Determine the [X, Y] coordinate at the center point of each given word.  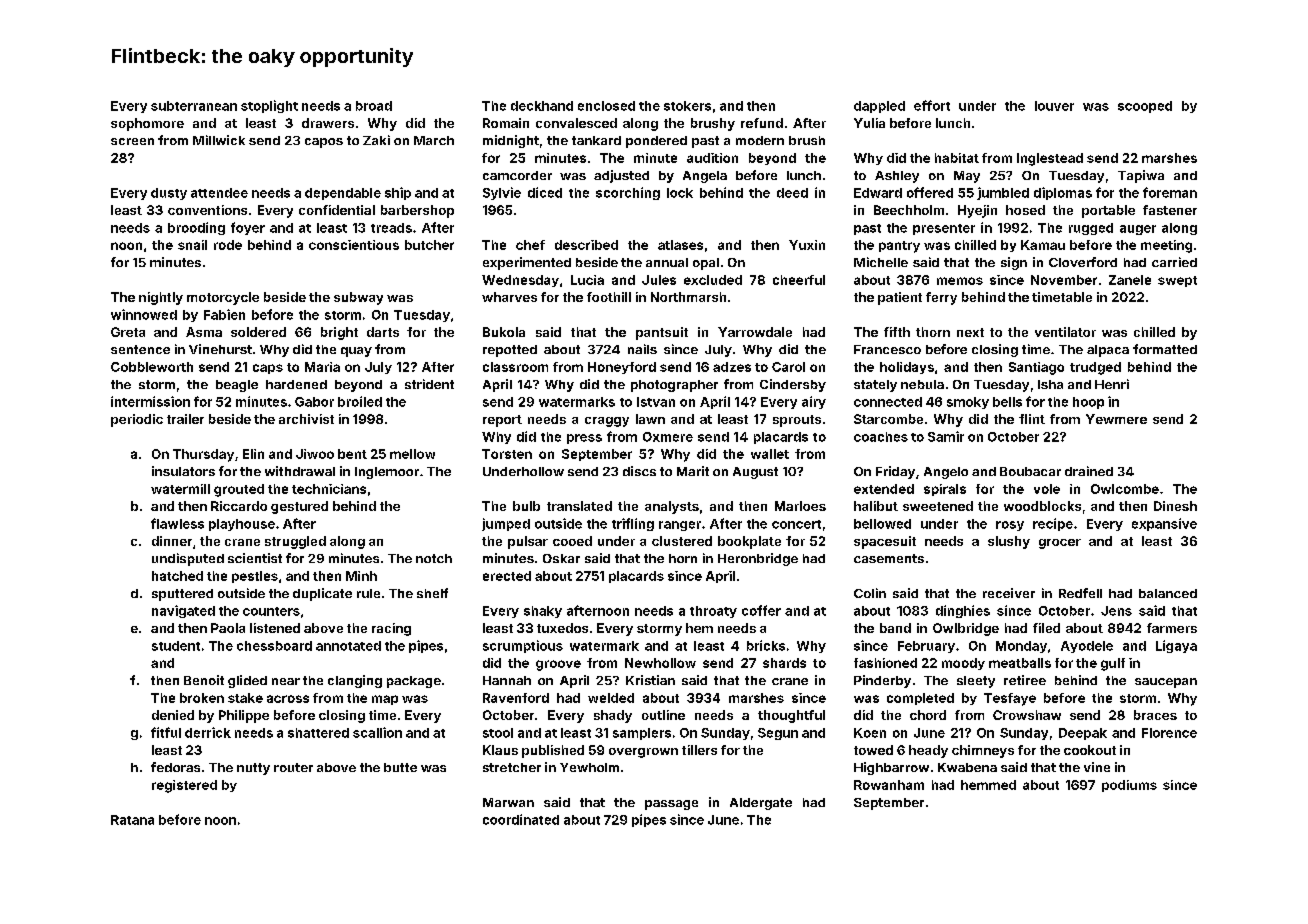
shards [784, 663]
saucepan [1166, 683]
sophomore [147, 124]
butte [400, 767]
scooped [1145, 107]
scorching [628, 193]
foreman [1170, 192]
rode [228, 245]
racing [391, 629]
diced [545, 192]
